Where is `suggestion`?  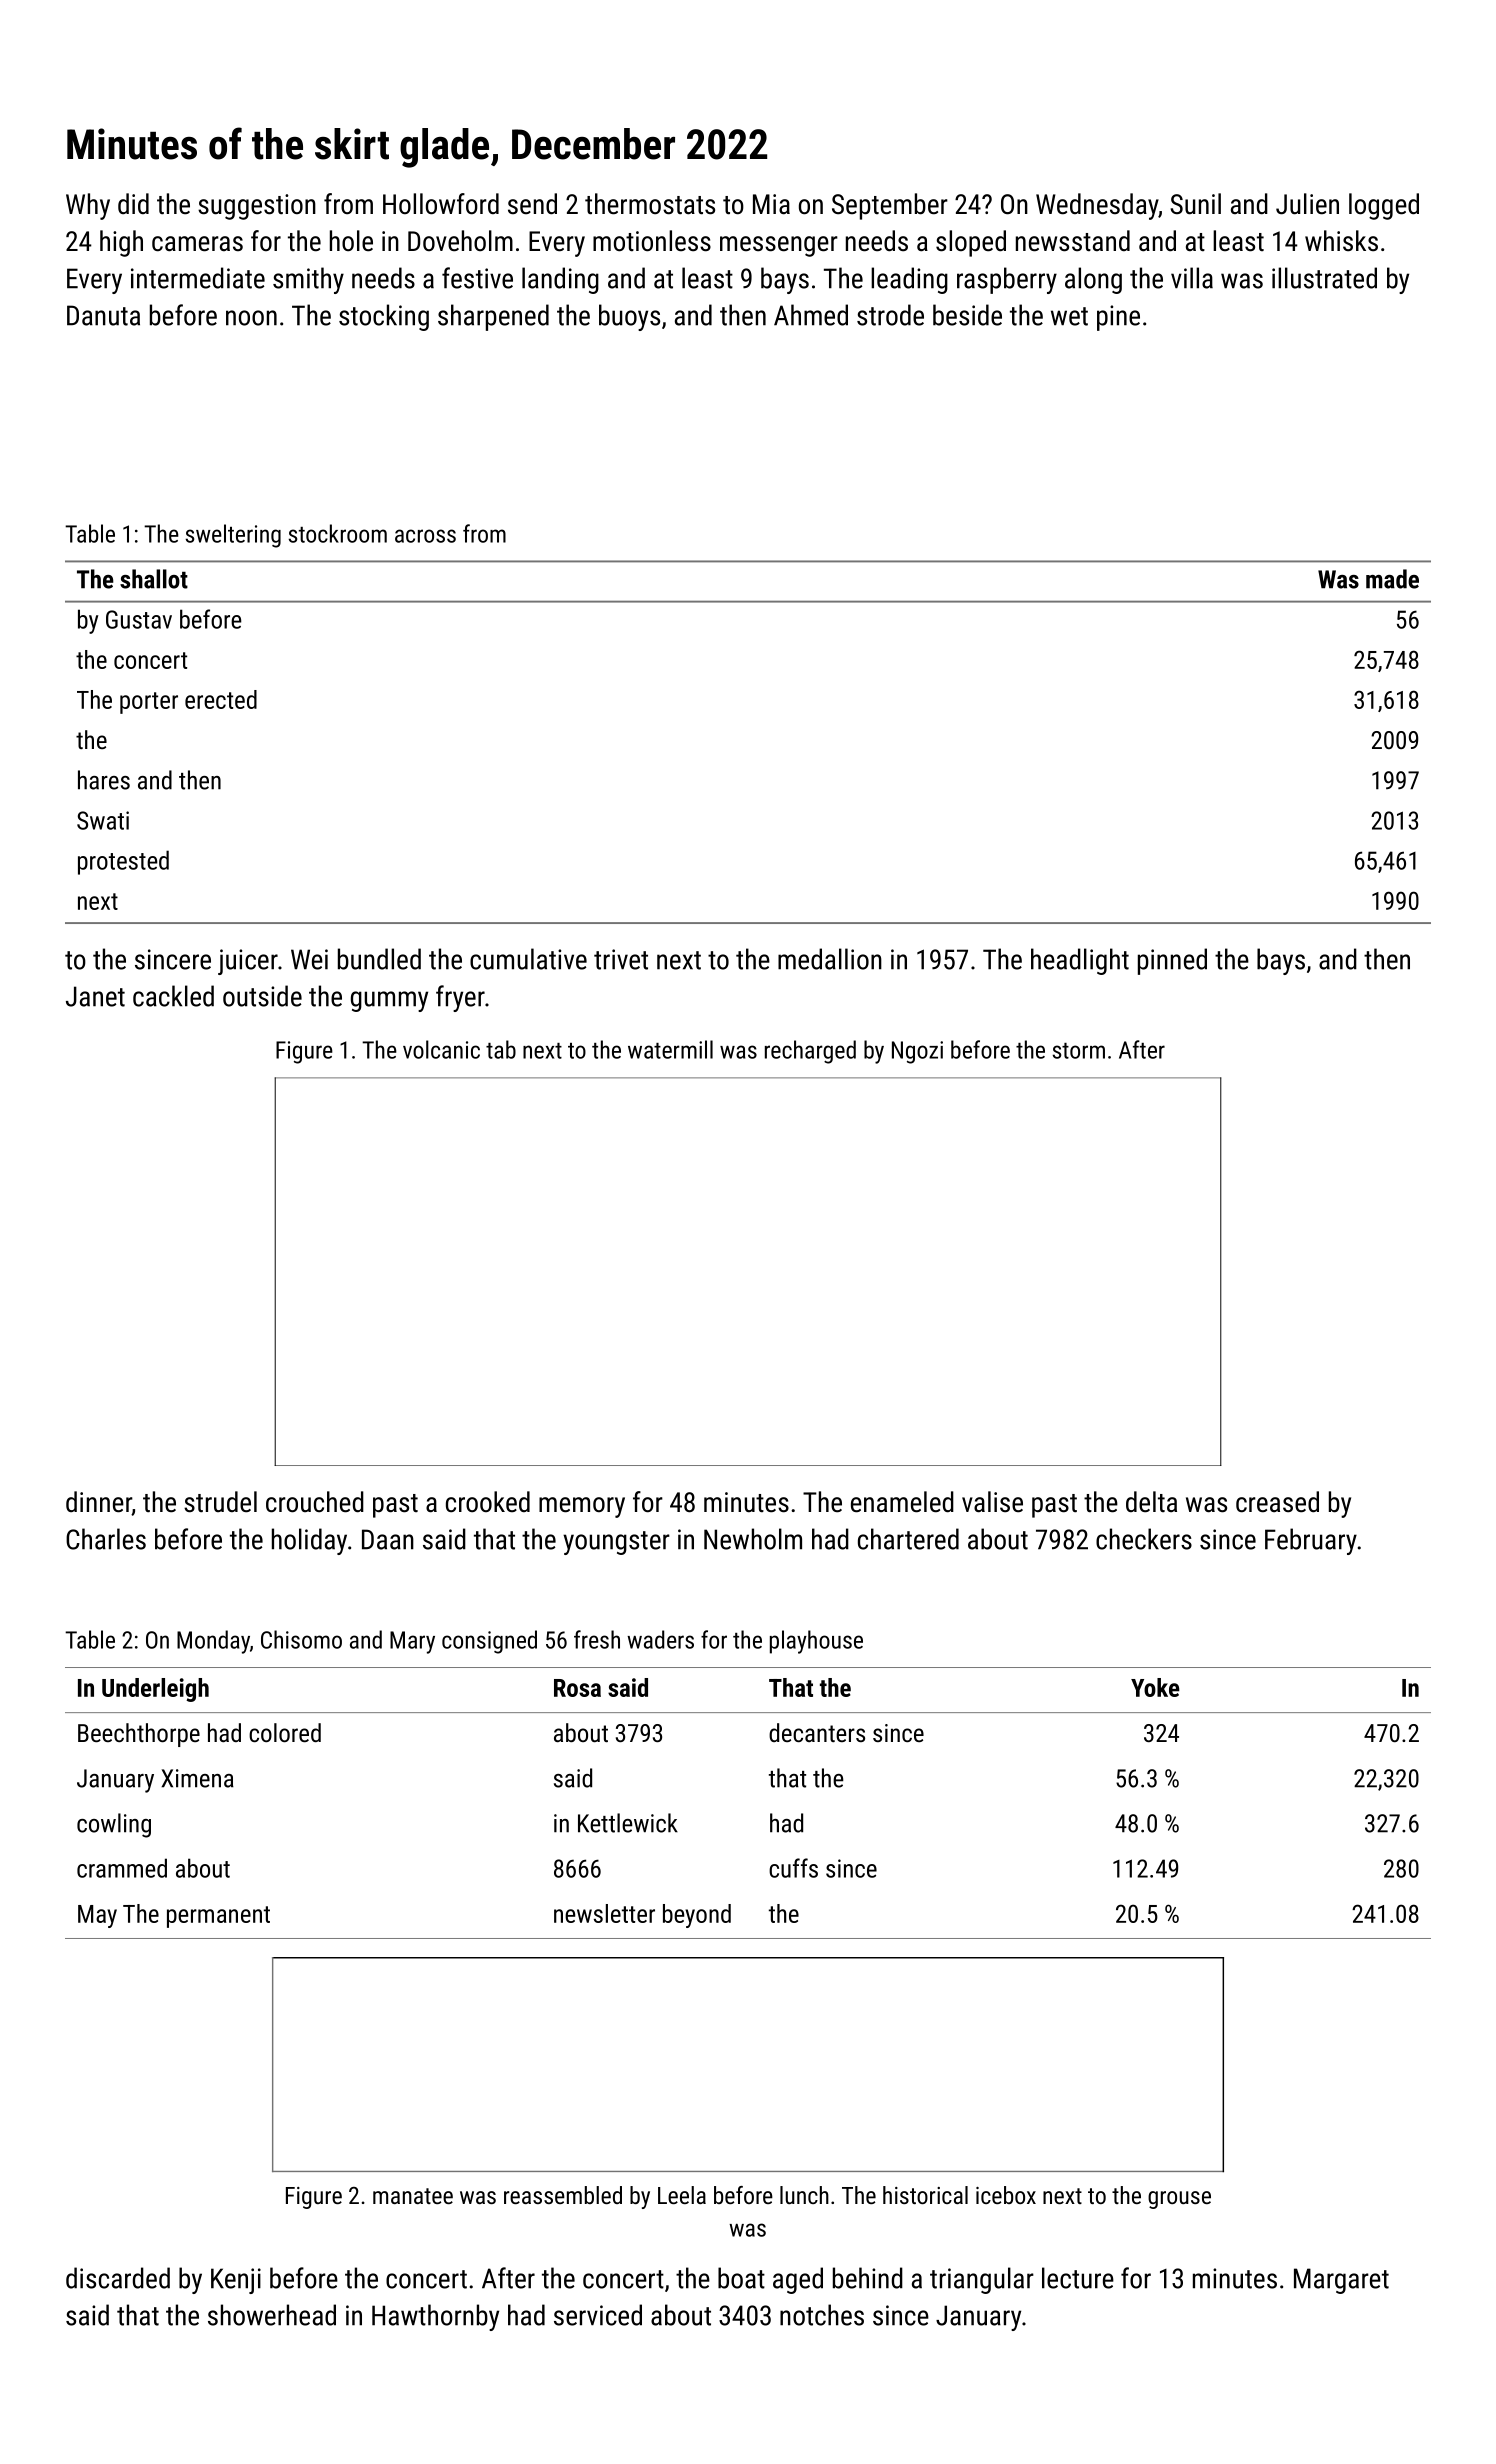
suggestion is located at coordinates (257, 207).
